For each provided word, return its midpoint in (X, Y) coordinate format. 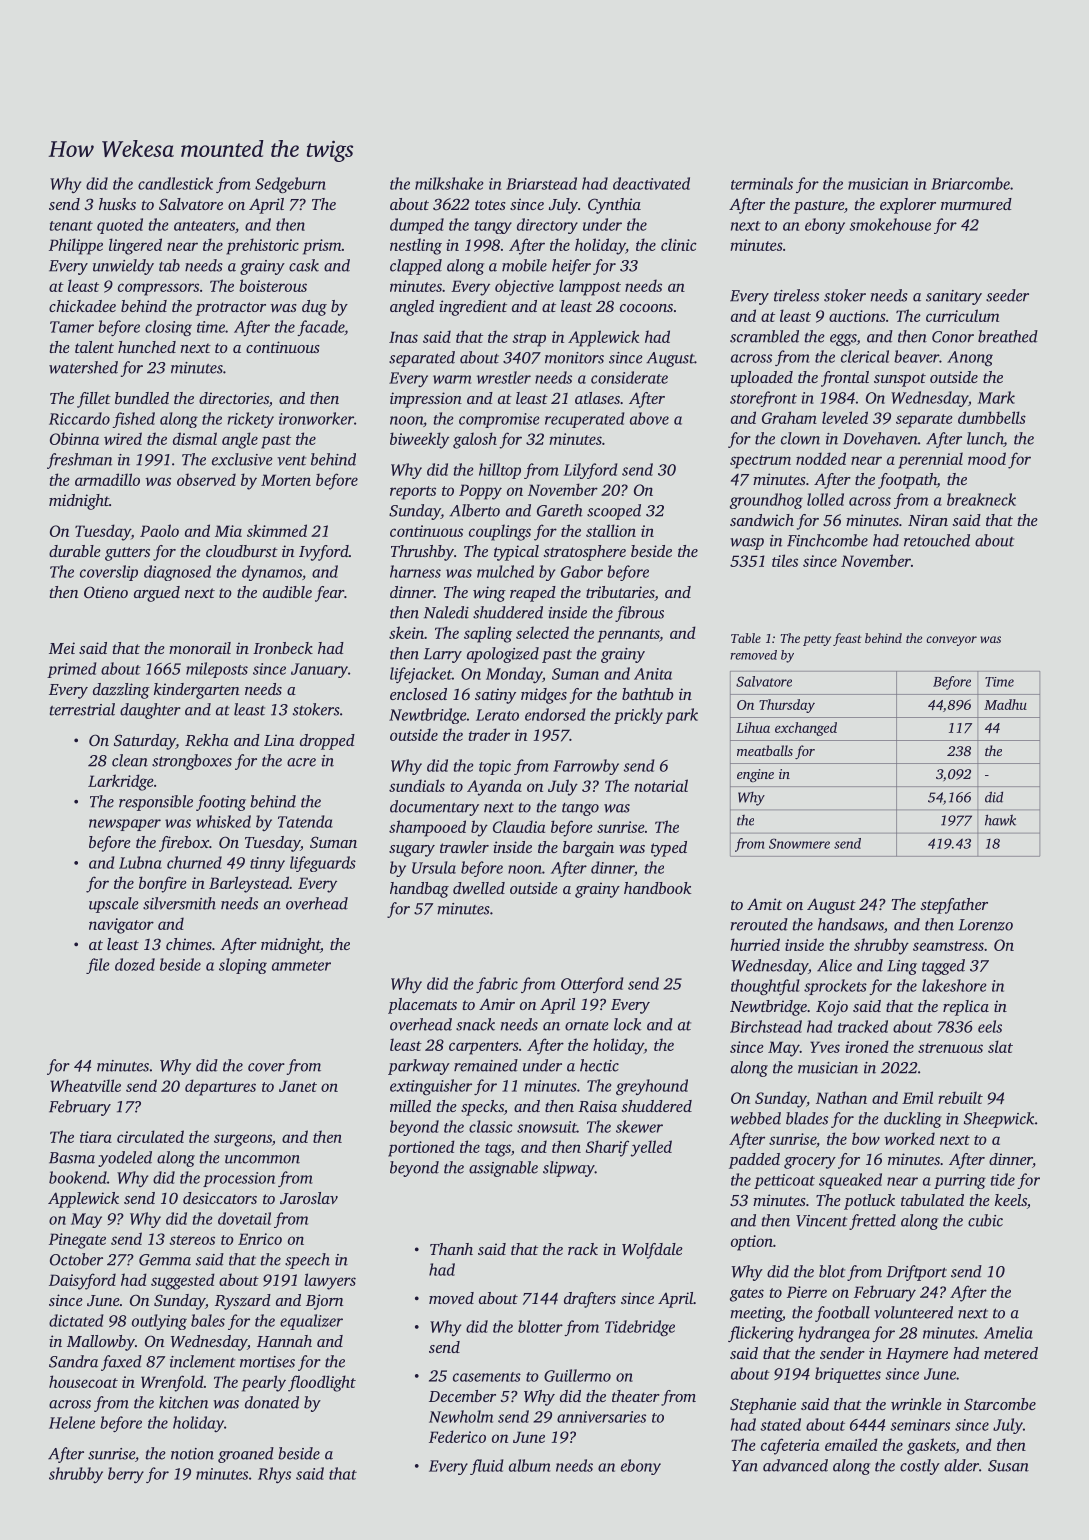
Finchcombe (827, 540)
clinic (679, 244)
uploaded (762, 379)
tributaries (620, 593)
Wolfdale (652, 1251)
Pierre (807, 1292)
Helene (72, 1422)
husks (117, 204)
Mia (228, 531)
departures (220, 1087)
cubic (985, 1220)
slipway (569, 1169)
